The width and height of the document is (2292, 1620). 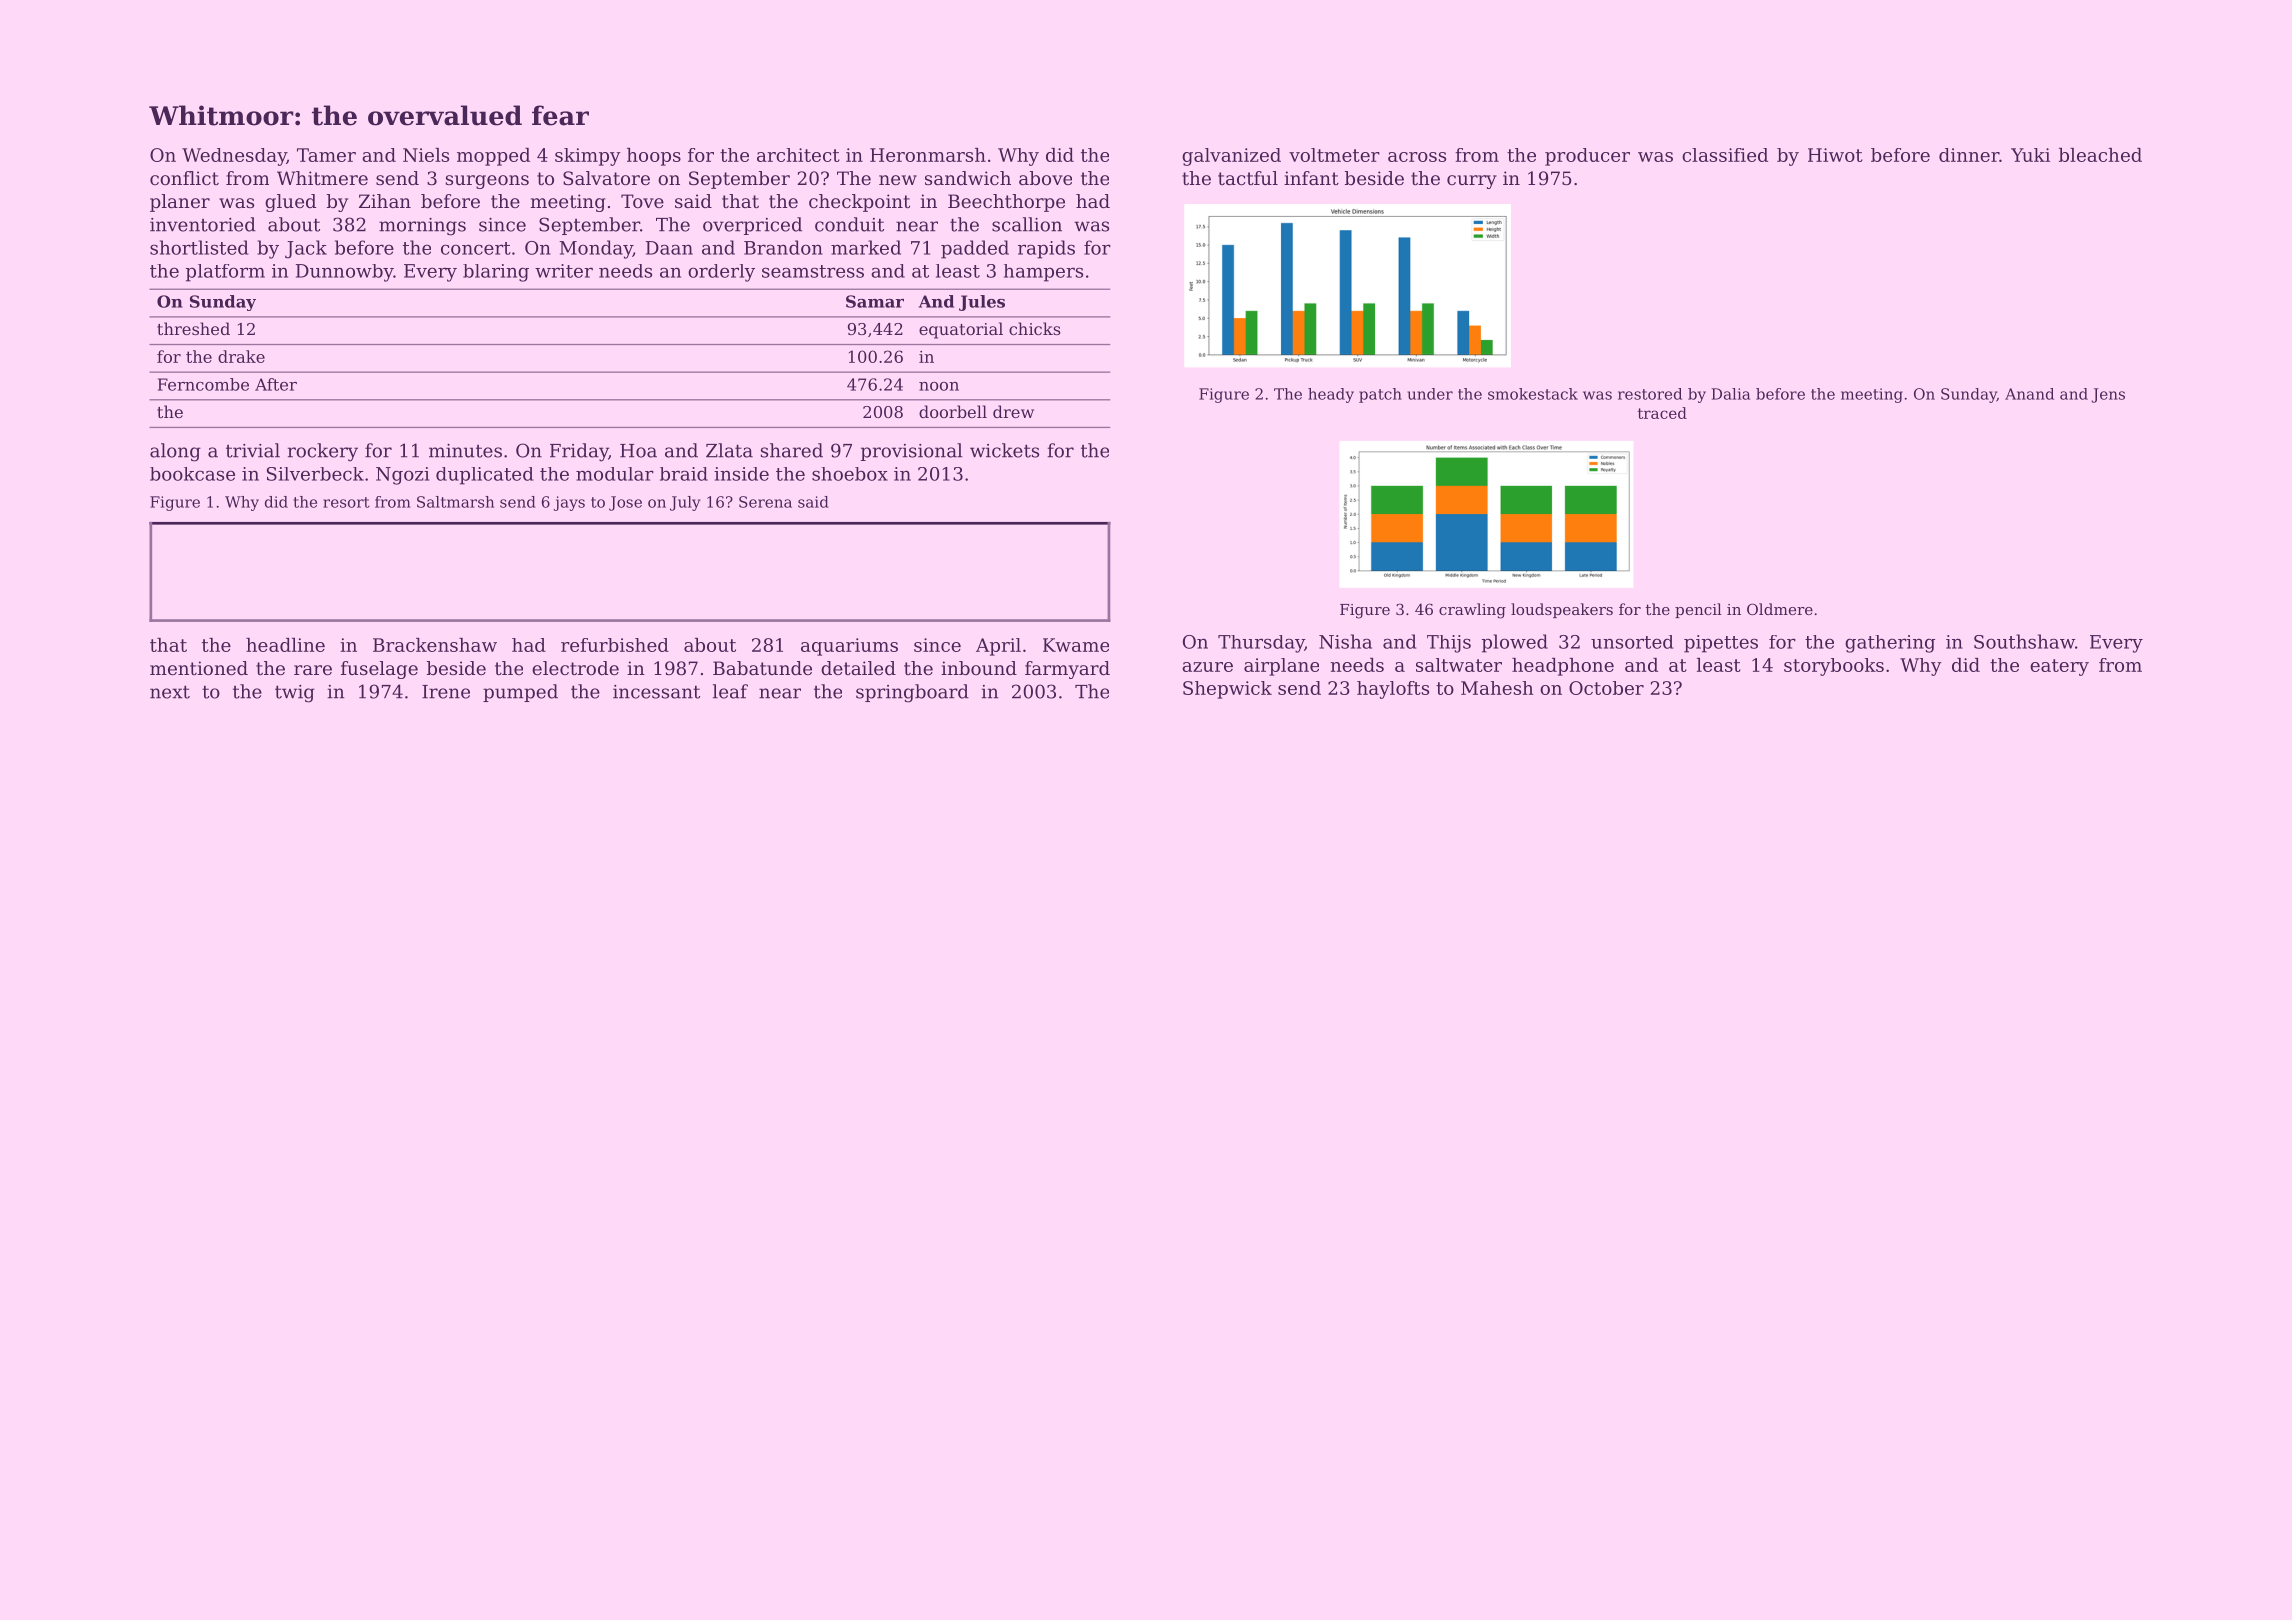 I want to click on Yuki, so click(x=2030, y=155).
